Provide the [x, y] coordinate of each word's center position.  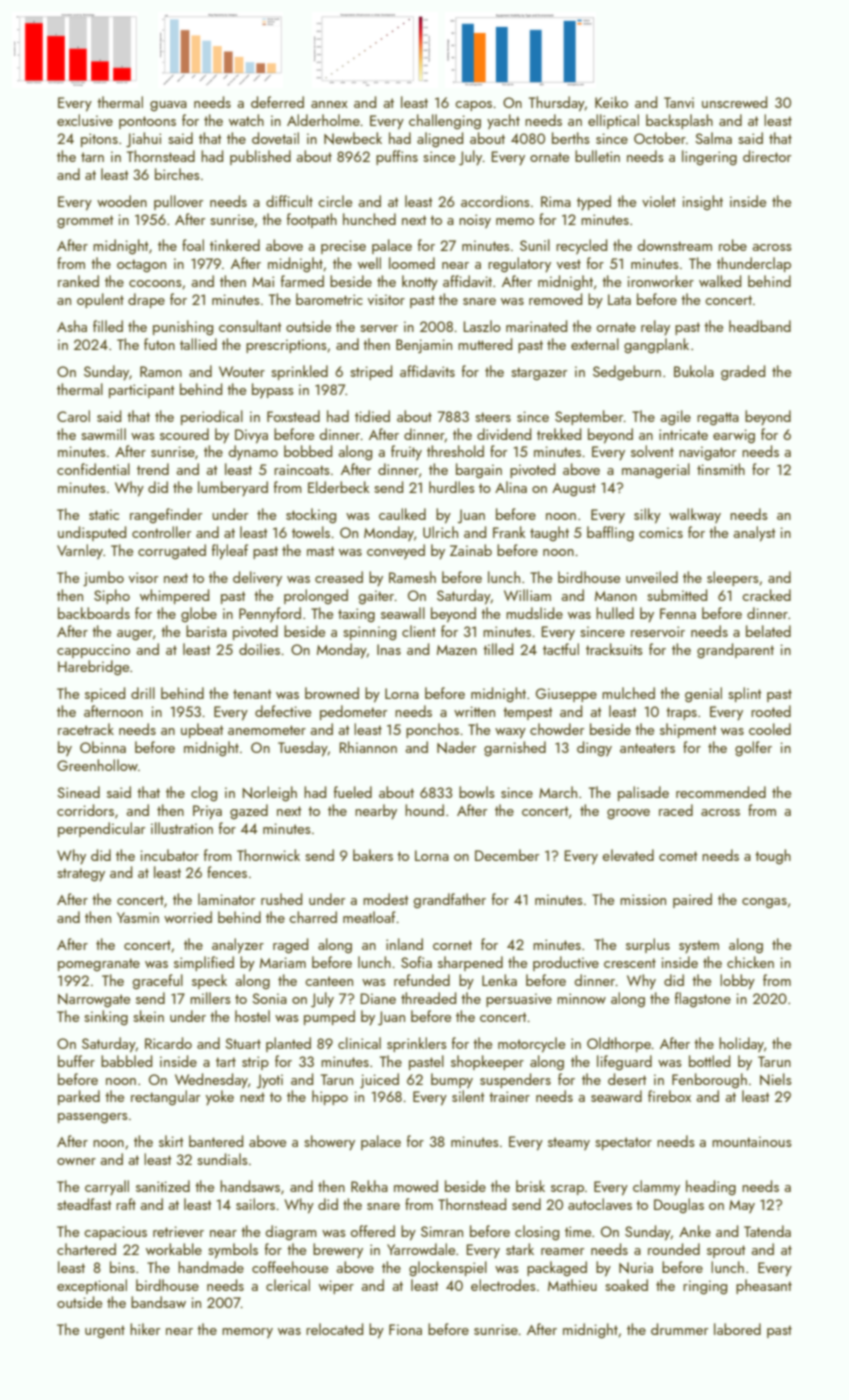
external [595, 344]
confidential [93, 469]
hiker [145, 1329]
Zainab [471, 550]
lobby [737, 982]
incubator [170, 855]
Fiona [405, 1329]
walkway [695, 515]
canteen [329, 981]
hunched [369, 219]
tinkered [235, 245]
